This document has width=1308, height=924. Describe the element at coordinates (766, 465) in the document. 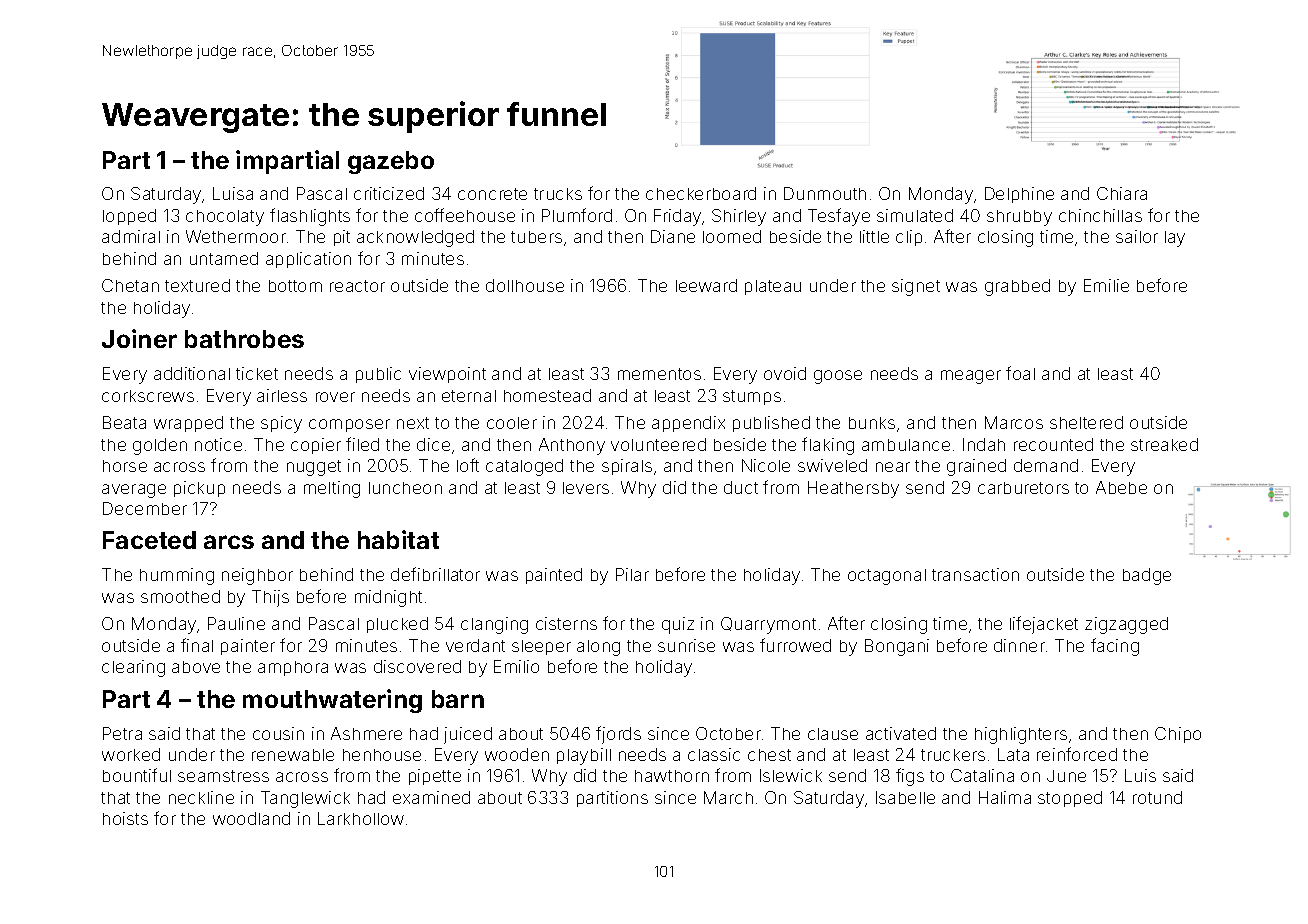

I see `Nicole` at that location.
